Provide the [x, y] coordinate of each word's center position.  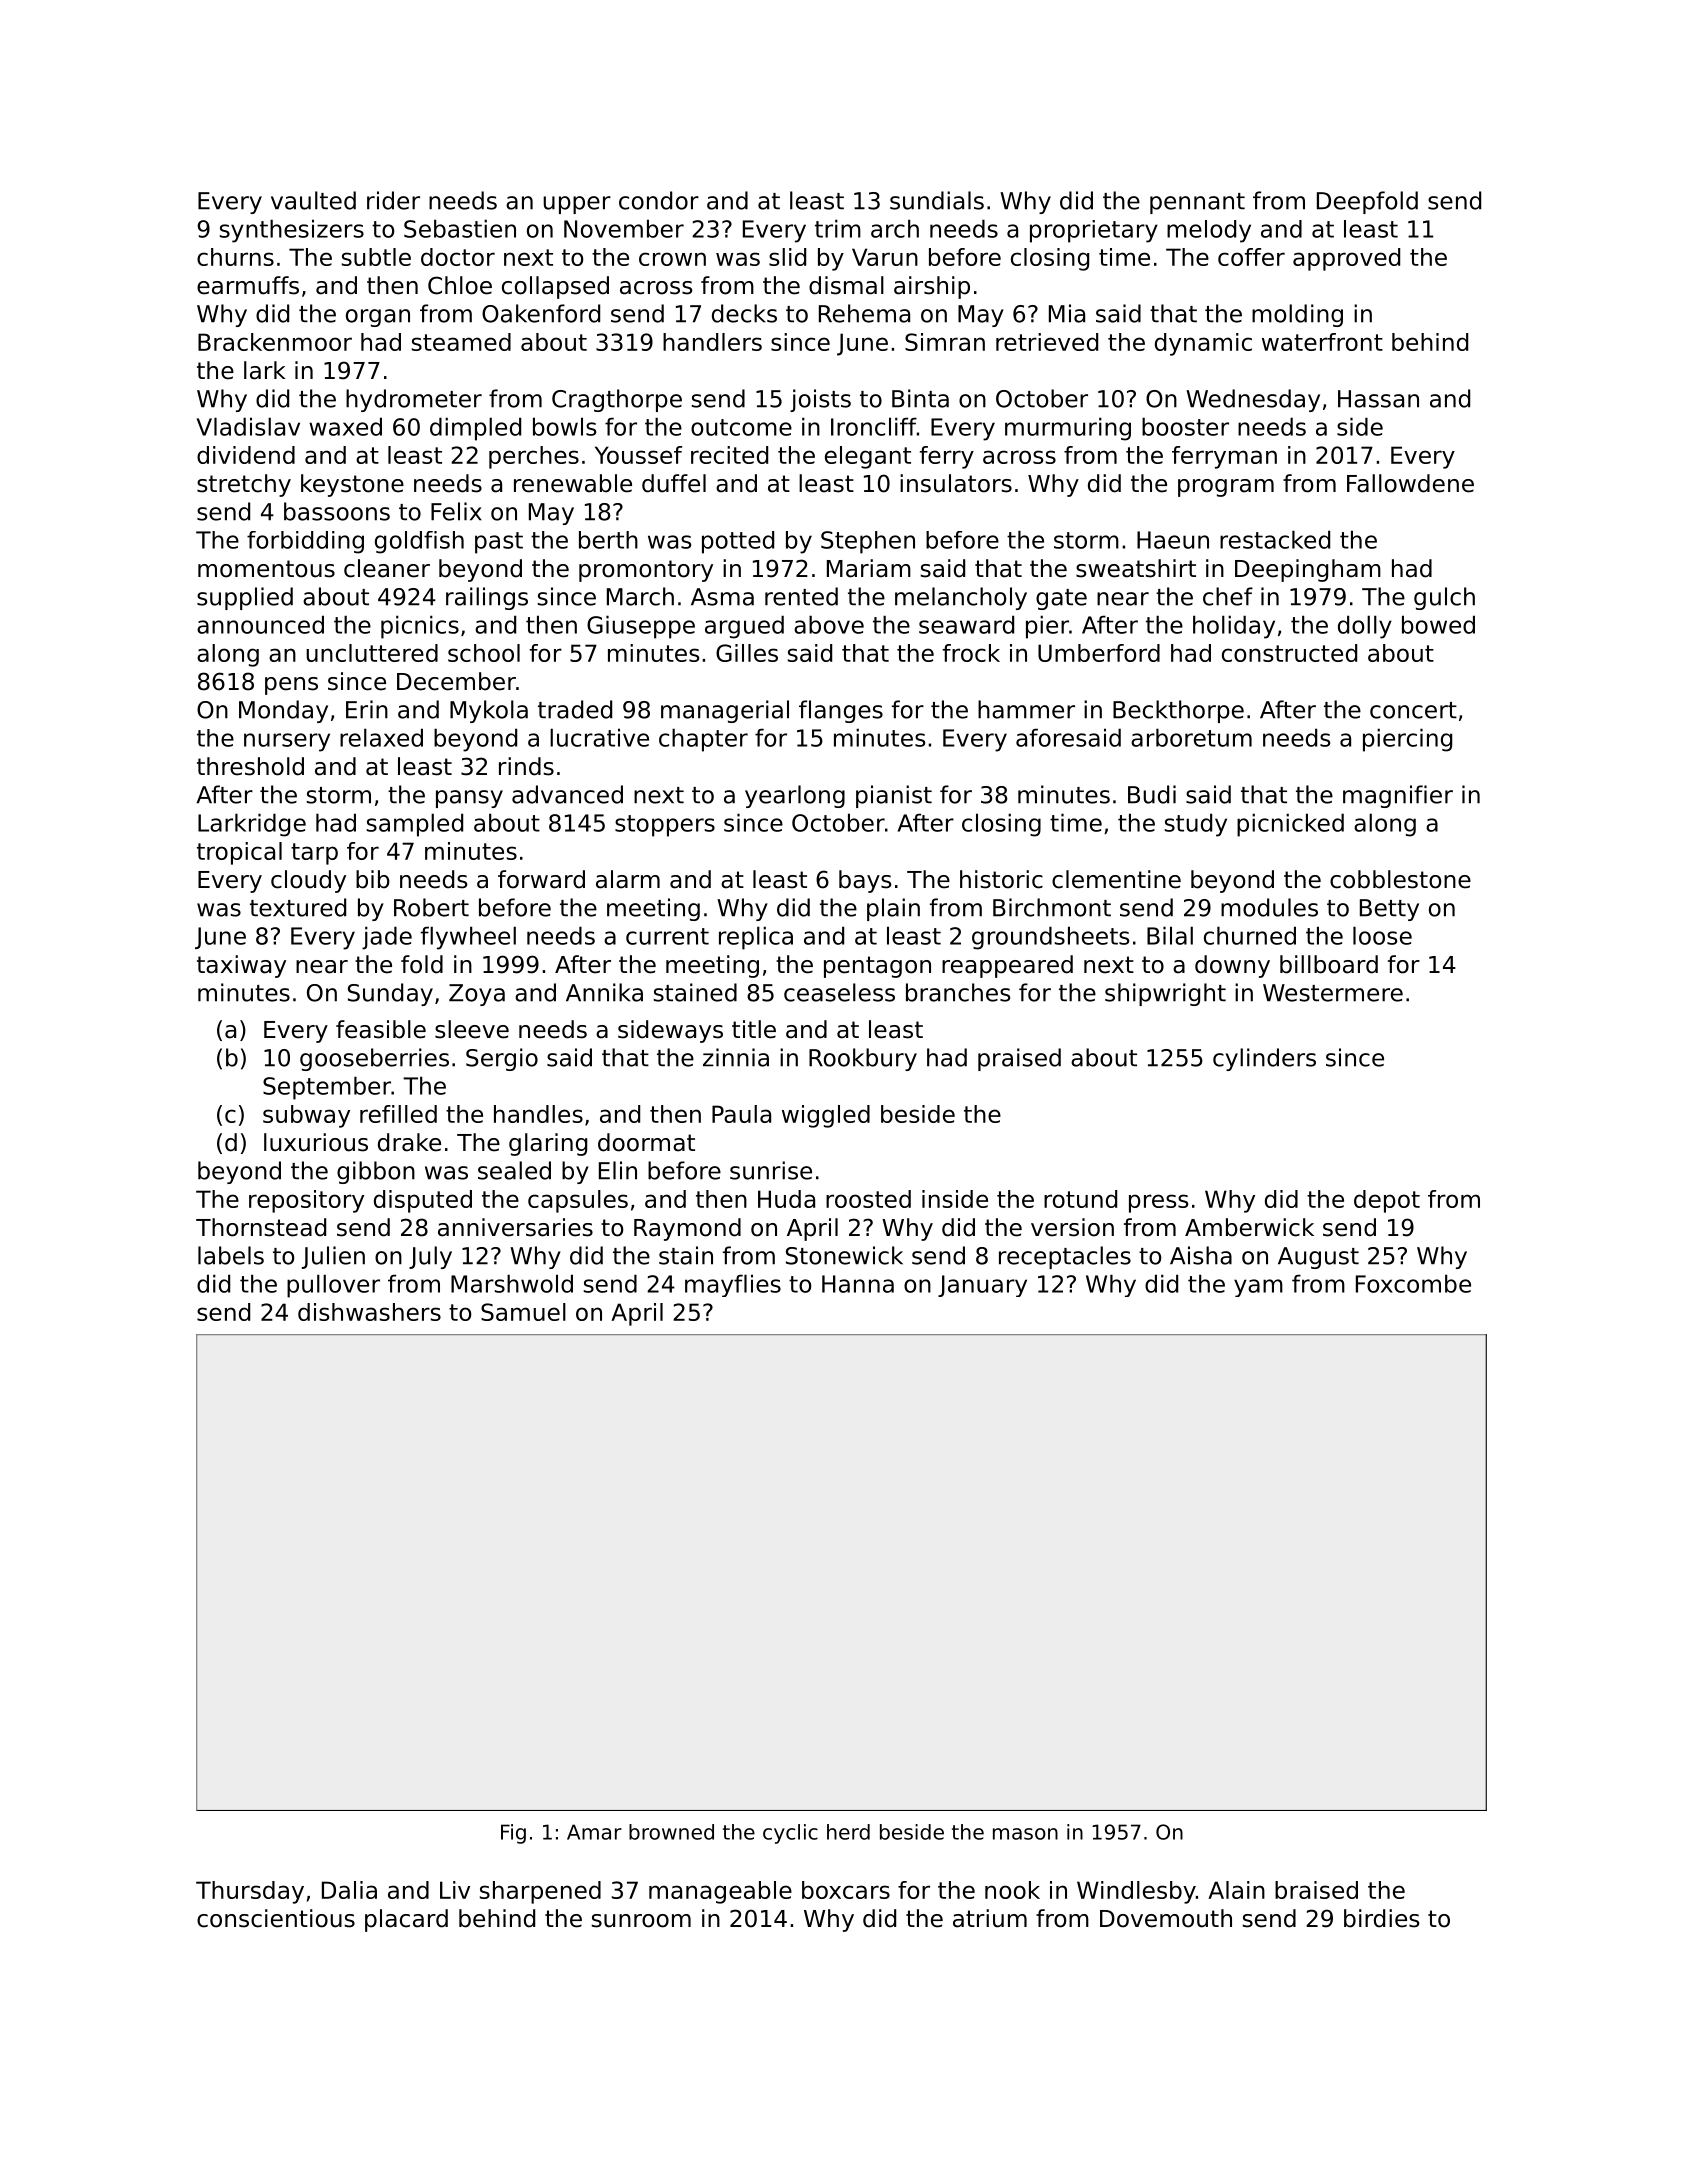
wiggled [826, 1116]
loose [1382, 935]
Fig [513, 1834]
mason [1025, 1834]
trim [838, 228]
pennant [1197, 203]
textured [298, 907]
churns [235, 257]
